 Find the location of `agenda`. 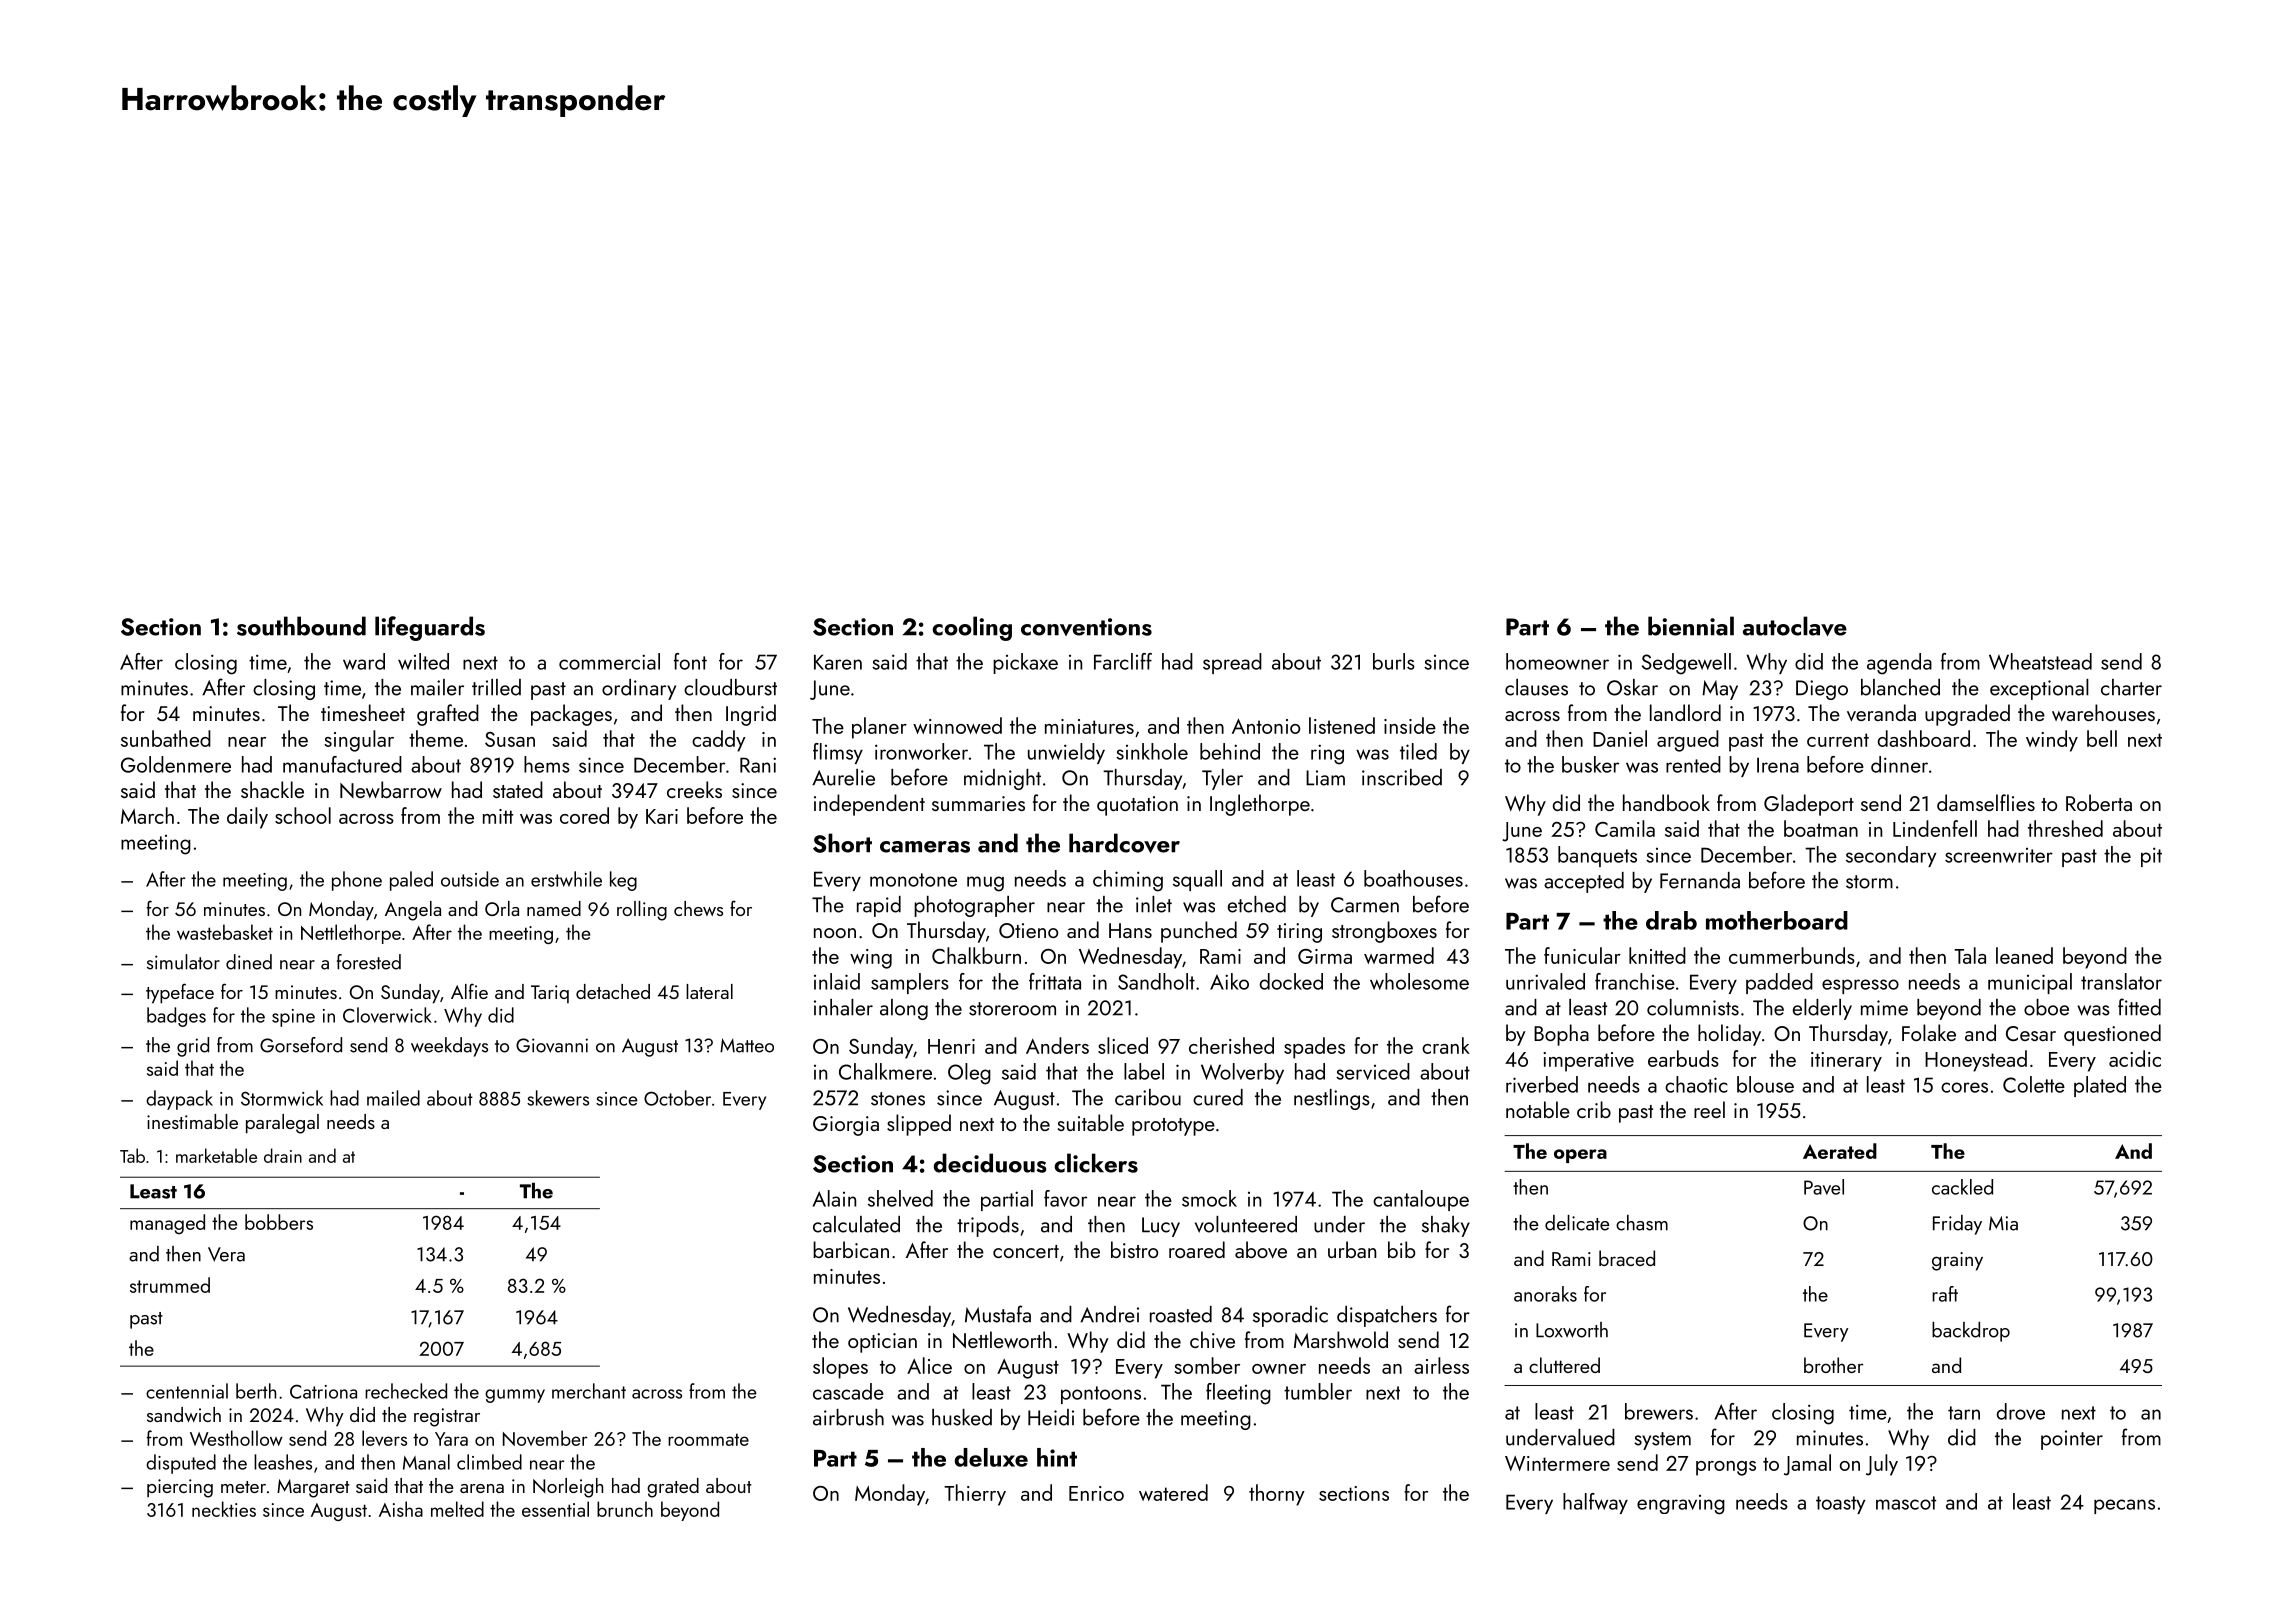

agenda is located at coordinates (1899, 664).
